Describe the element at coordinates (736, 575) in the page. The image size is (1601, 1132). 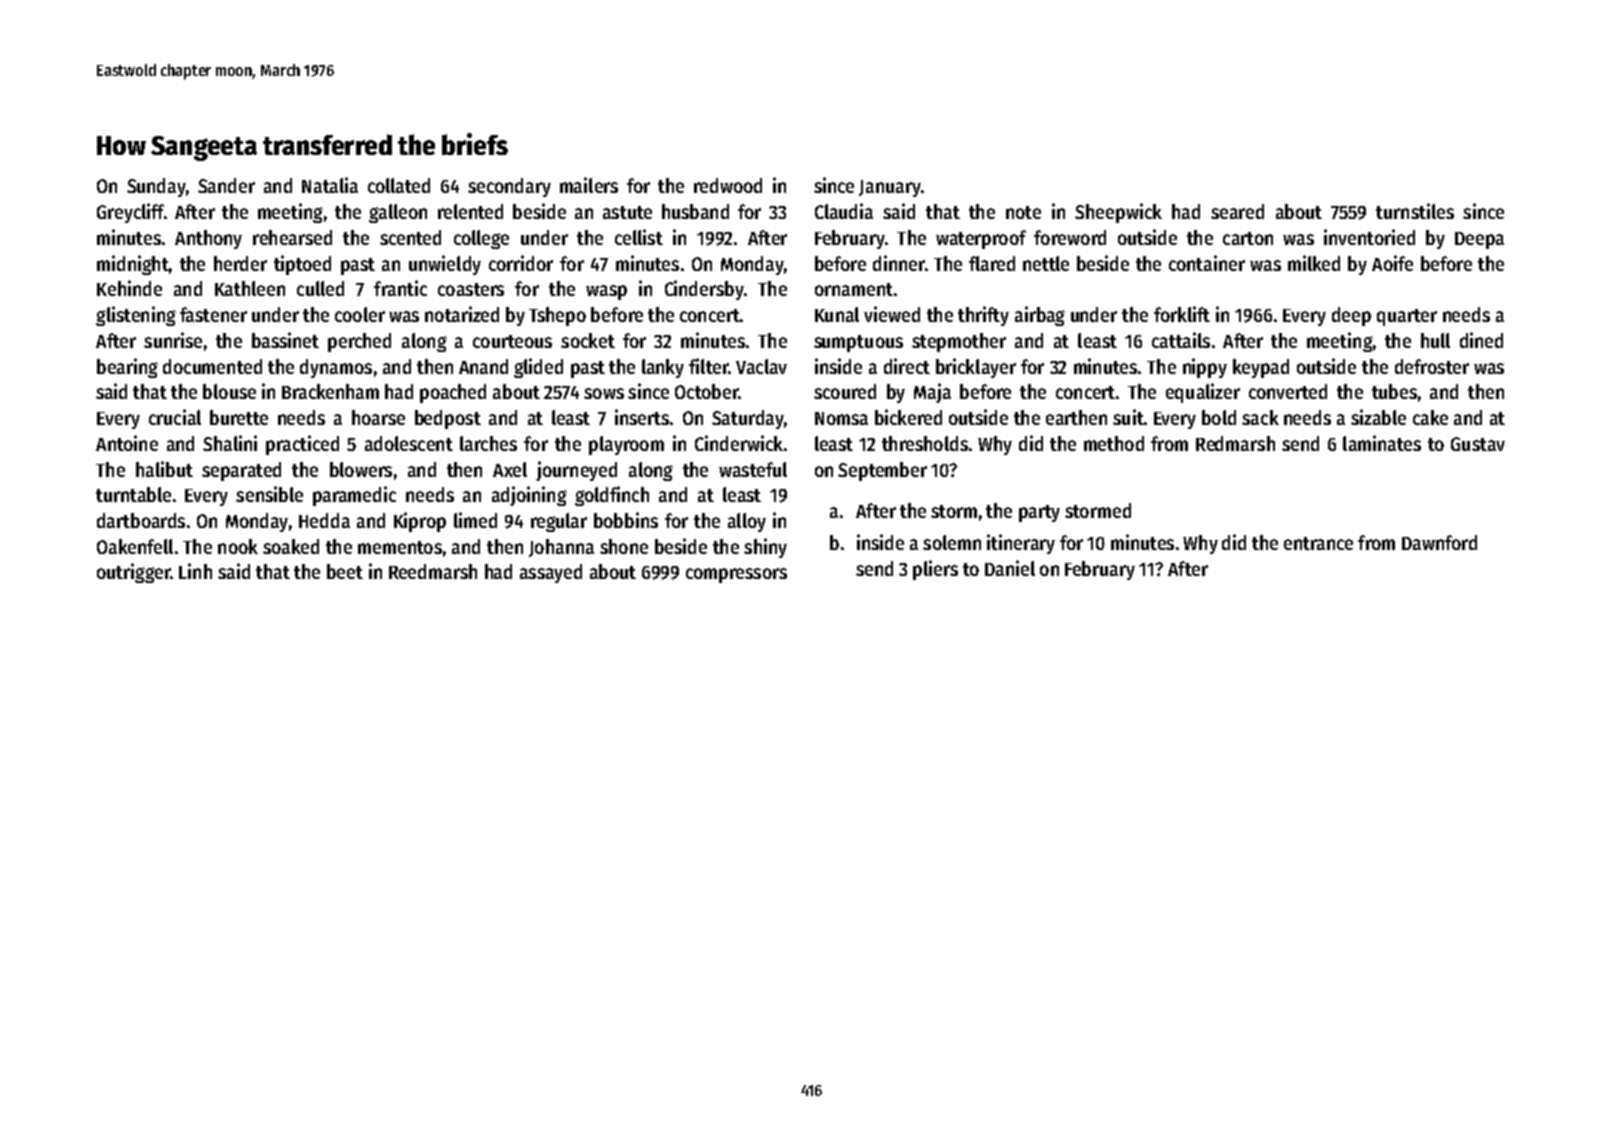
I see `compressors` at that location.
